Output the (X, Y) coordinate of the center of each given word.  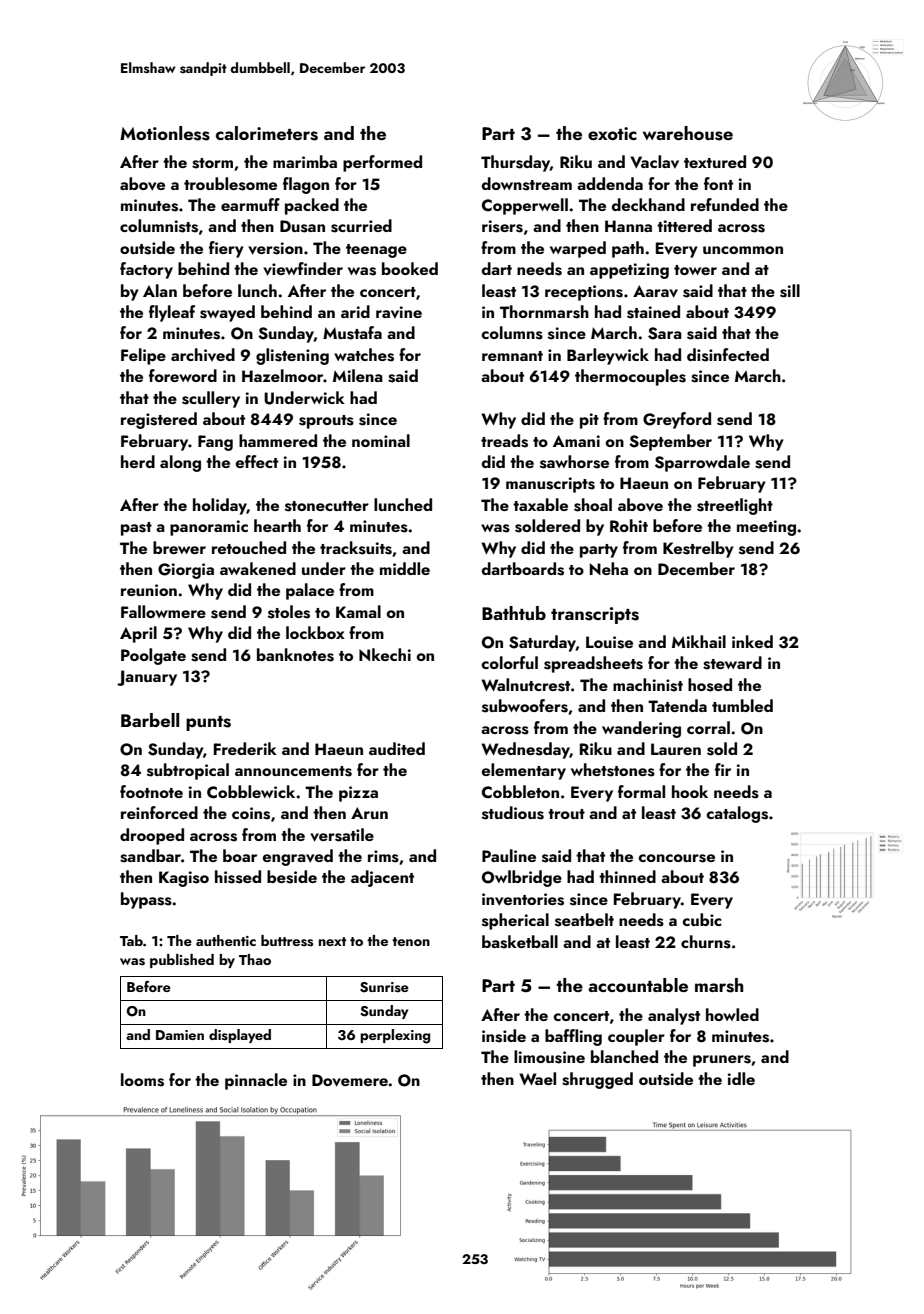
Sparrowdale (702, 463)
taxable (540, 504)
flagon (306, 185)
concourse (676, 858)
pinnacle (256, 1081)
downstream (527, 184)
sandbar (150, 856)
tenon (411, 941)
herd (138, 461)
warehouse (688, 133)
